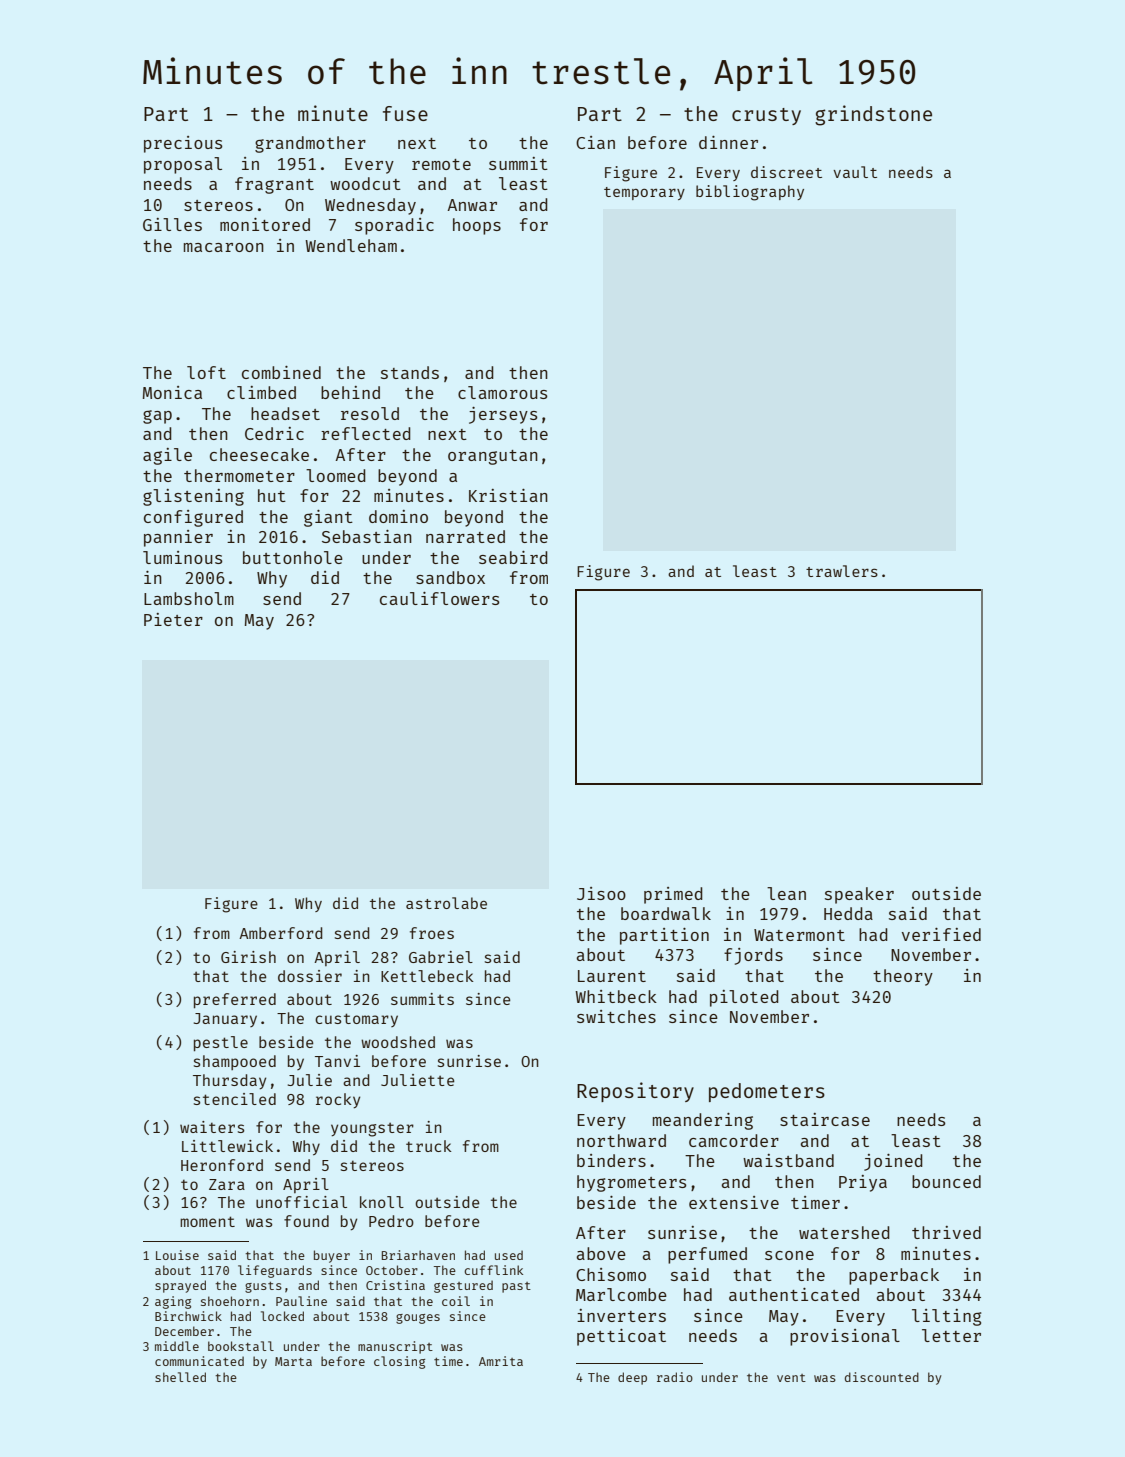 Image resolution: width=1125 pixels, height=1457 pixels. What do you see at coordinates (293, 1361) in the screenshot?
I see `Marta` at bounding box center [293, 1361].
